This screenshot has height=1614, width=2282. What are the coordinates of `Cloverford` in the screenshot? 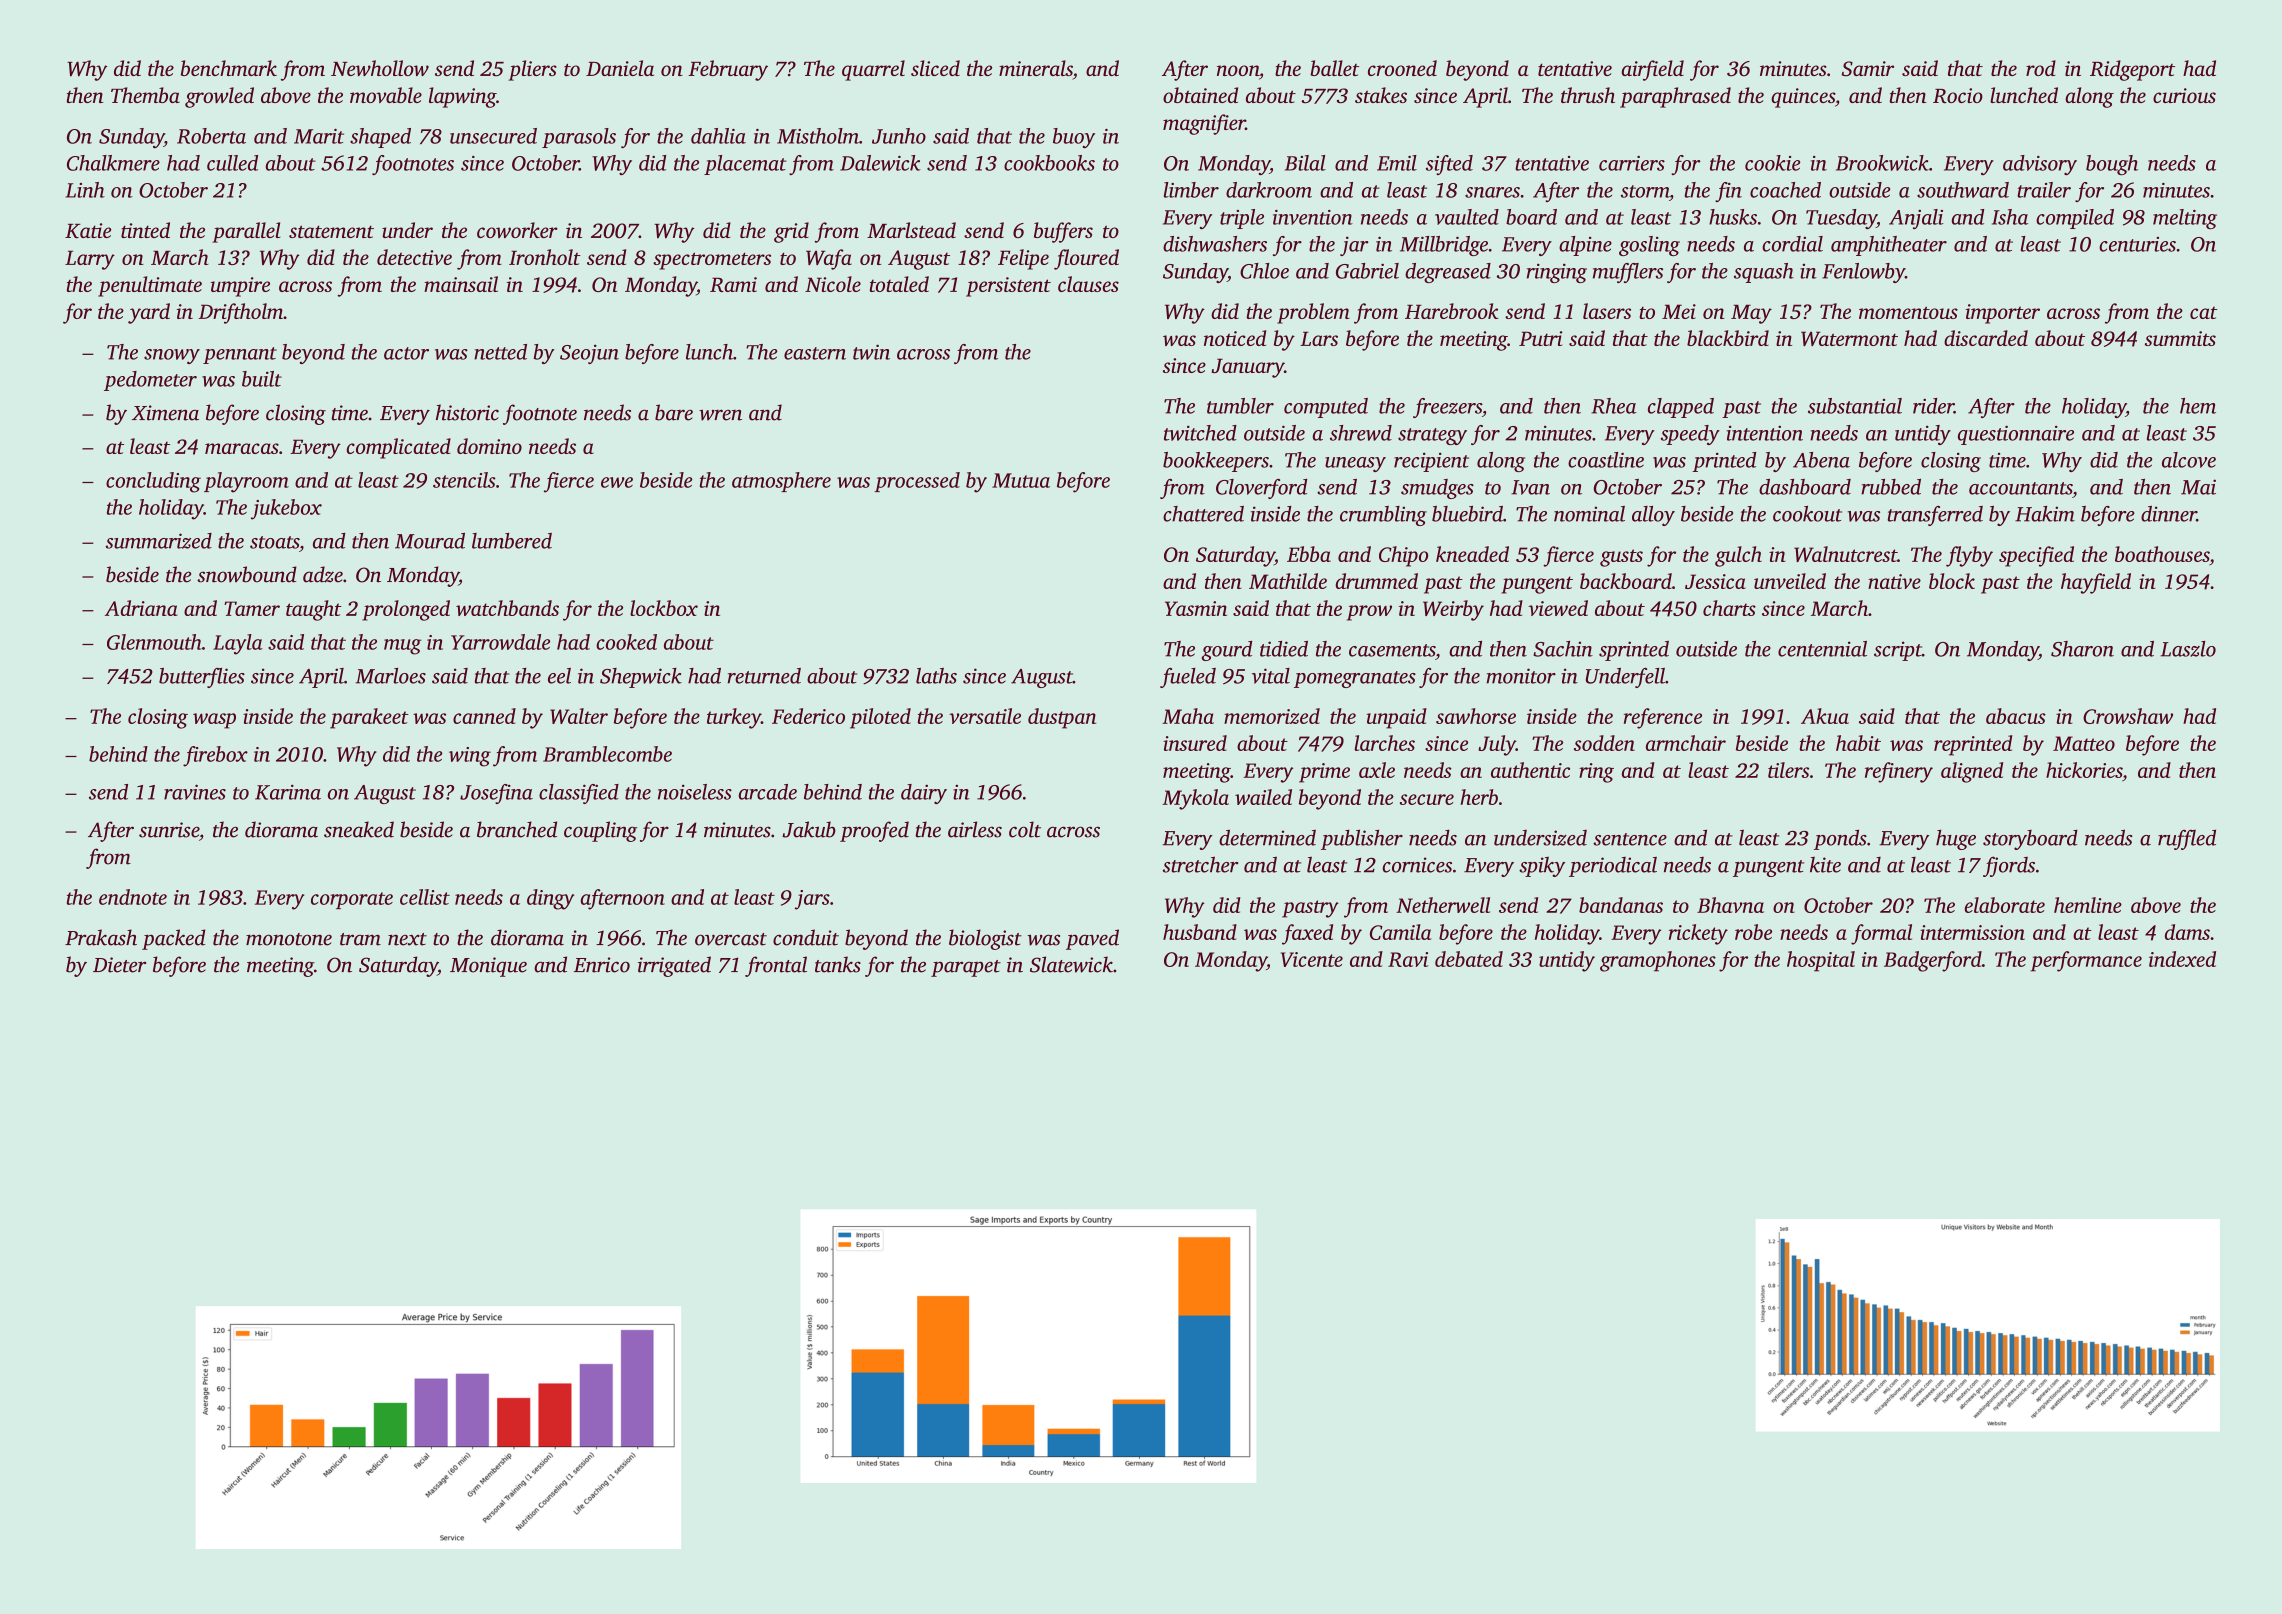 It's located at (1261, 489).
